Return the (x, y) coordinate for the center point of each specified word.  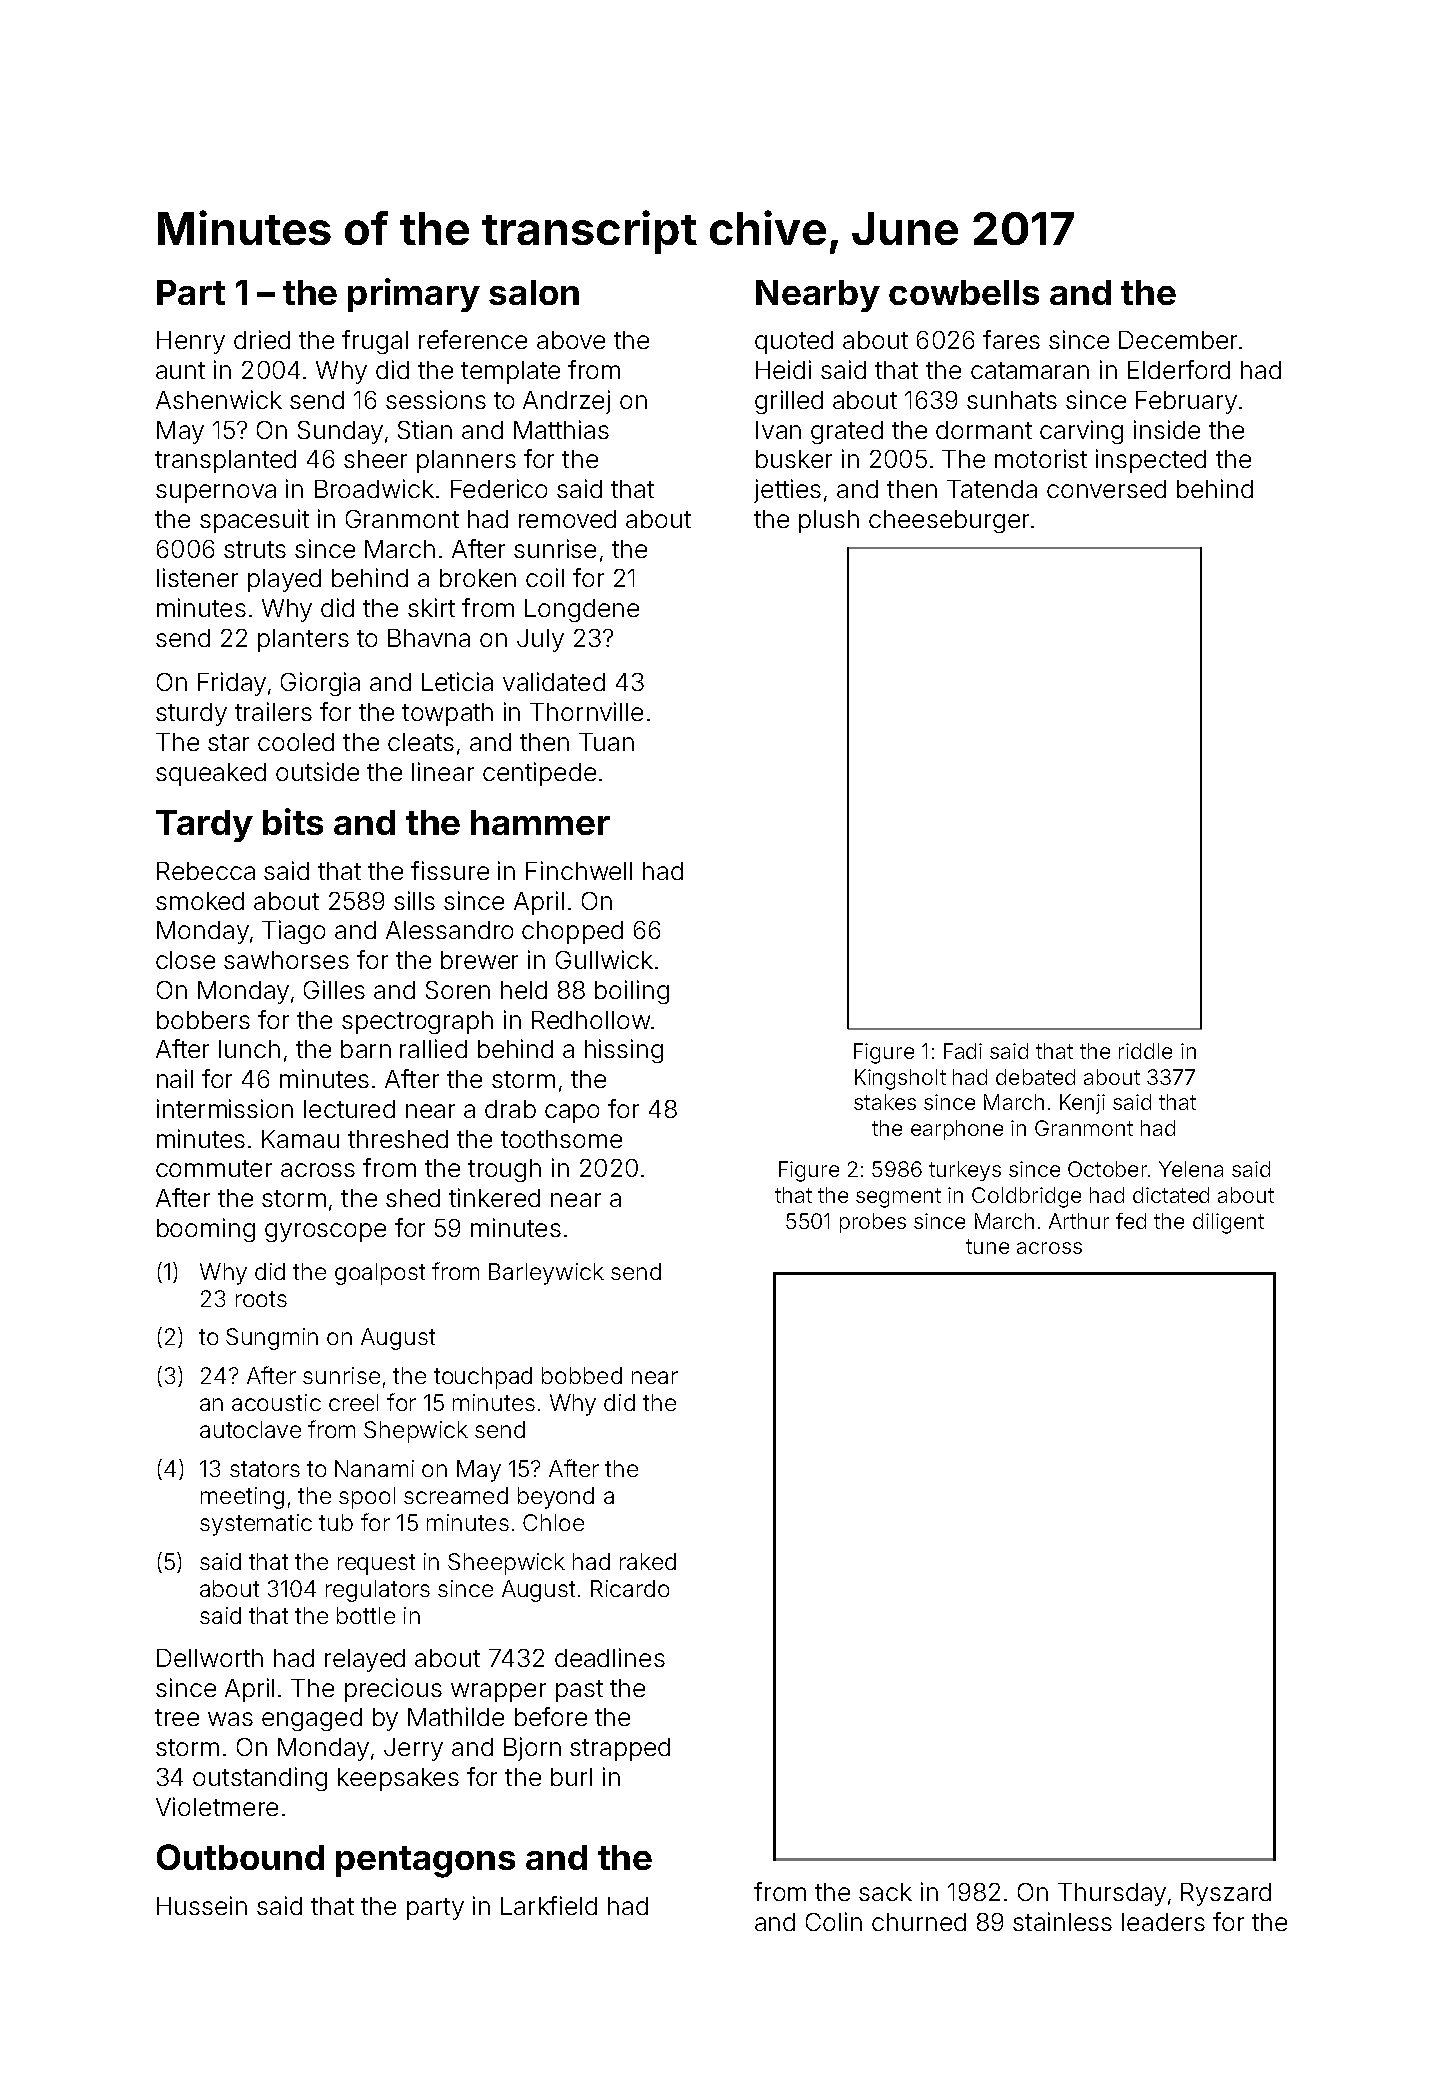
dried (262, 339)
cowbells (964, 292)
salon (534, 292)
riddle (1145, 1051)
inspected (1151, 461)
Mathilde (456, 1716)
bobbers (203, 1020)
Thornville (586, 711)
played (284, 580)
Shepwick (416, 1432)
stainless (1062, 1921)
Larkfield (549, 1905)
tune (987, 1246)
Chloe (553, 1522)
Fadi (963, 1051)
